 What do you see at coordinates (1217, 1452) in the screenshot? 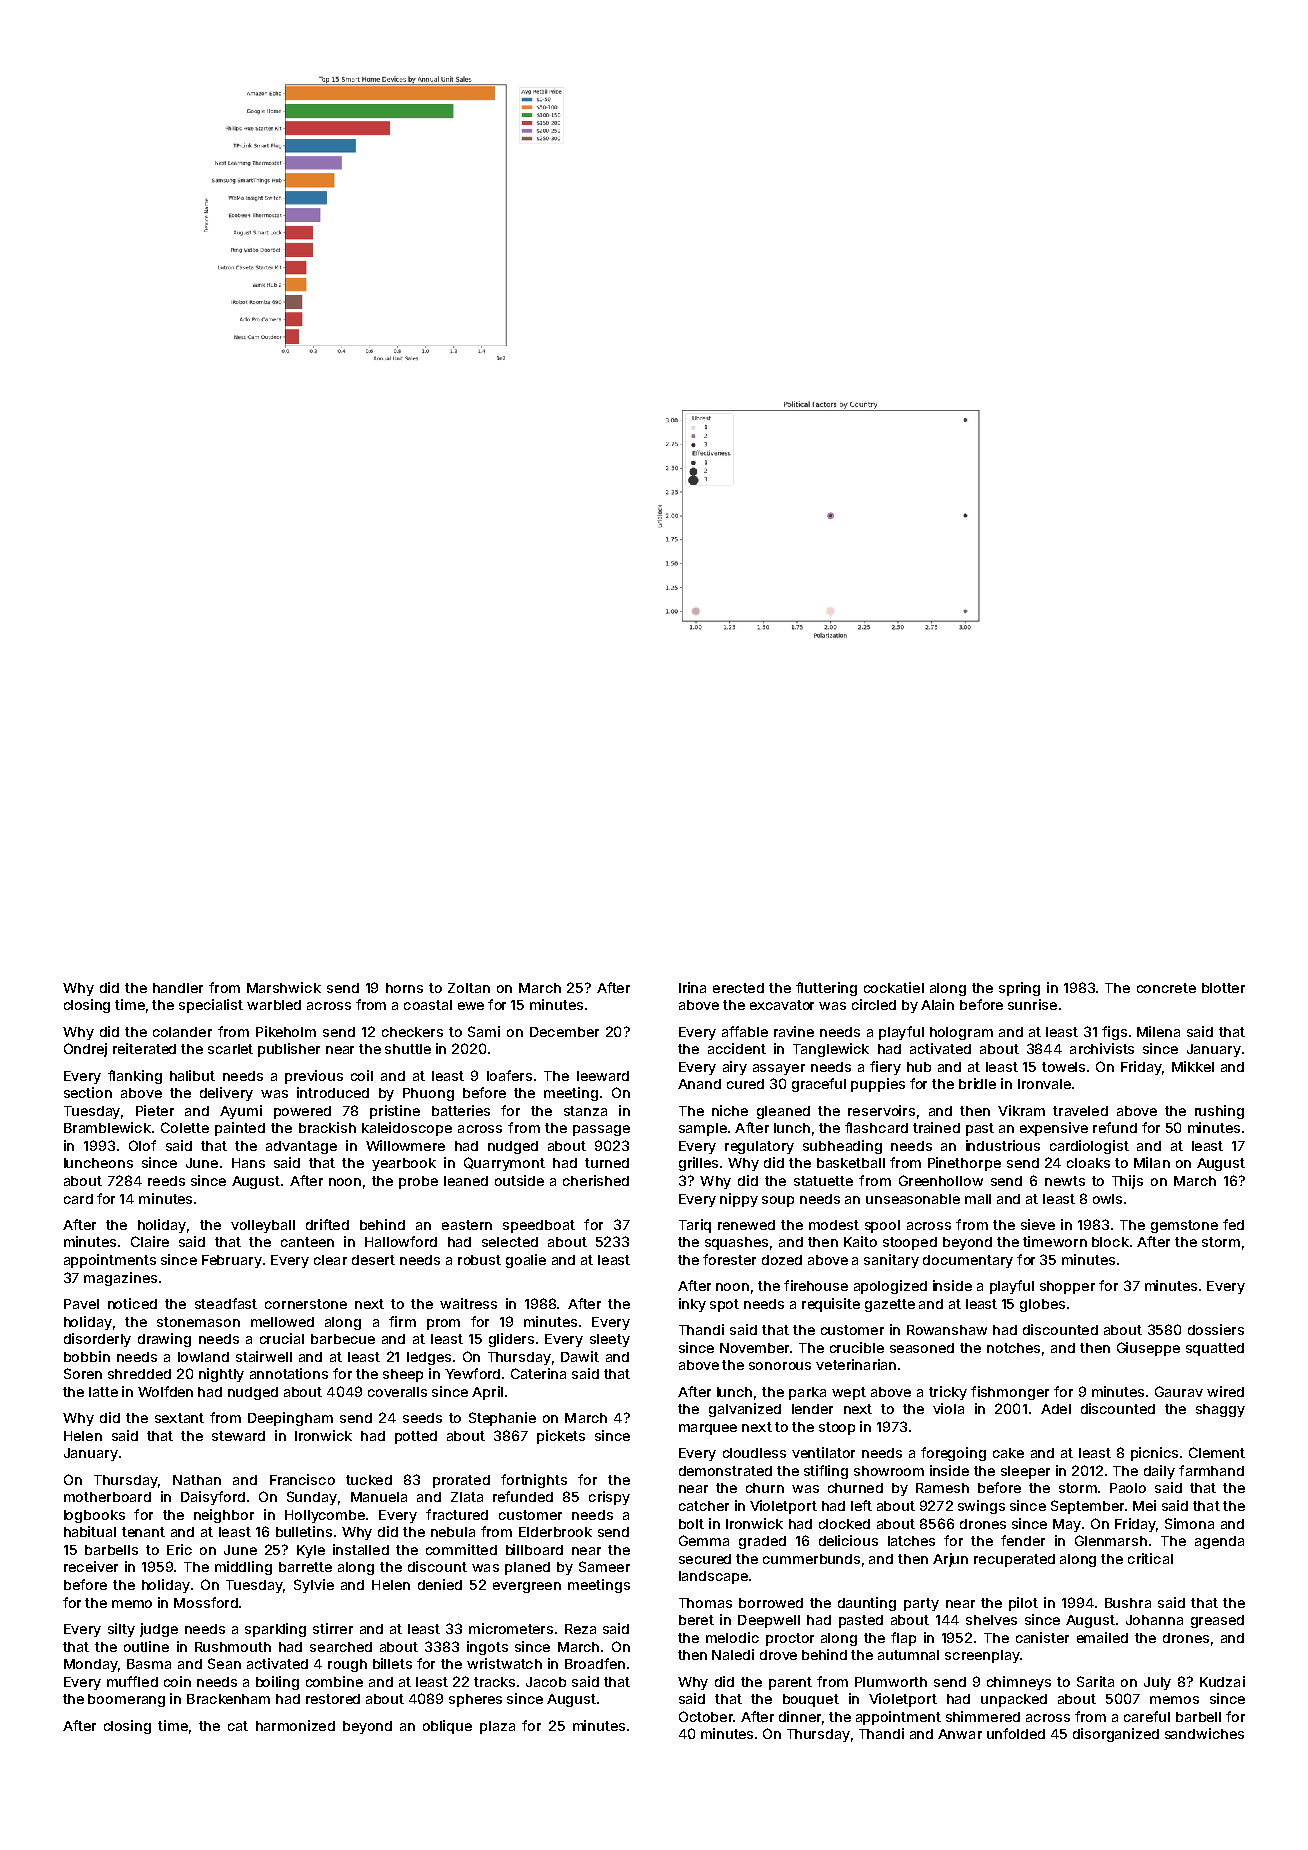
I see `Clement` at bounding box center [1217, 1452].
